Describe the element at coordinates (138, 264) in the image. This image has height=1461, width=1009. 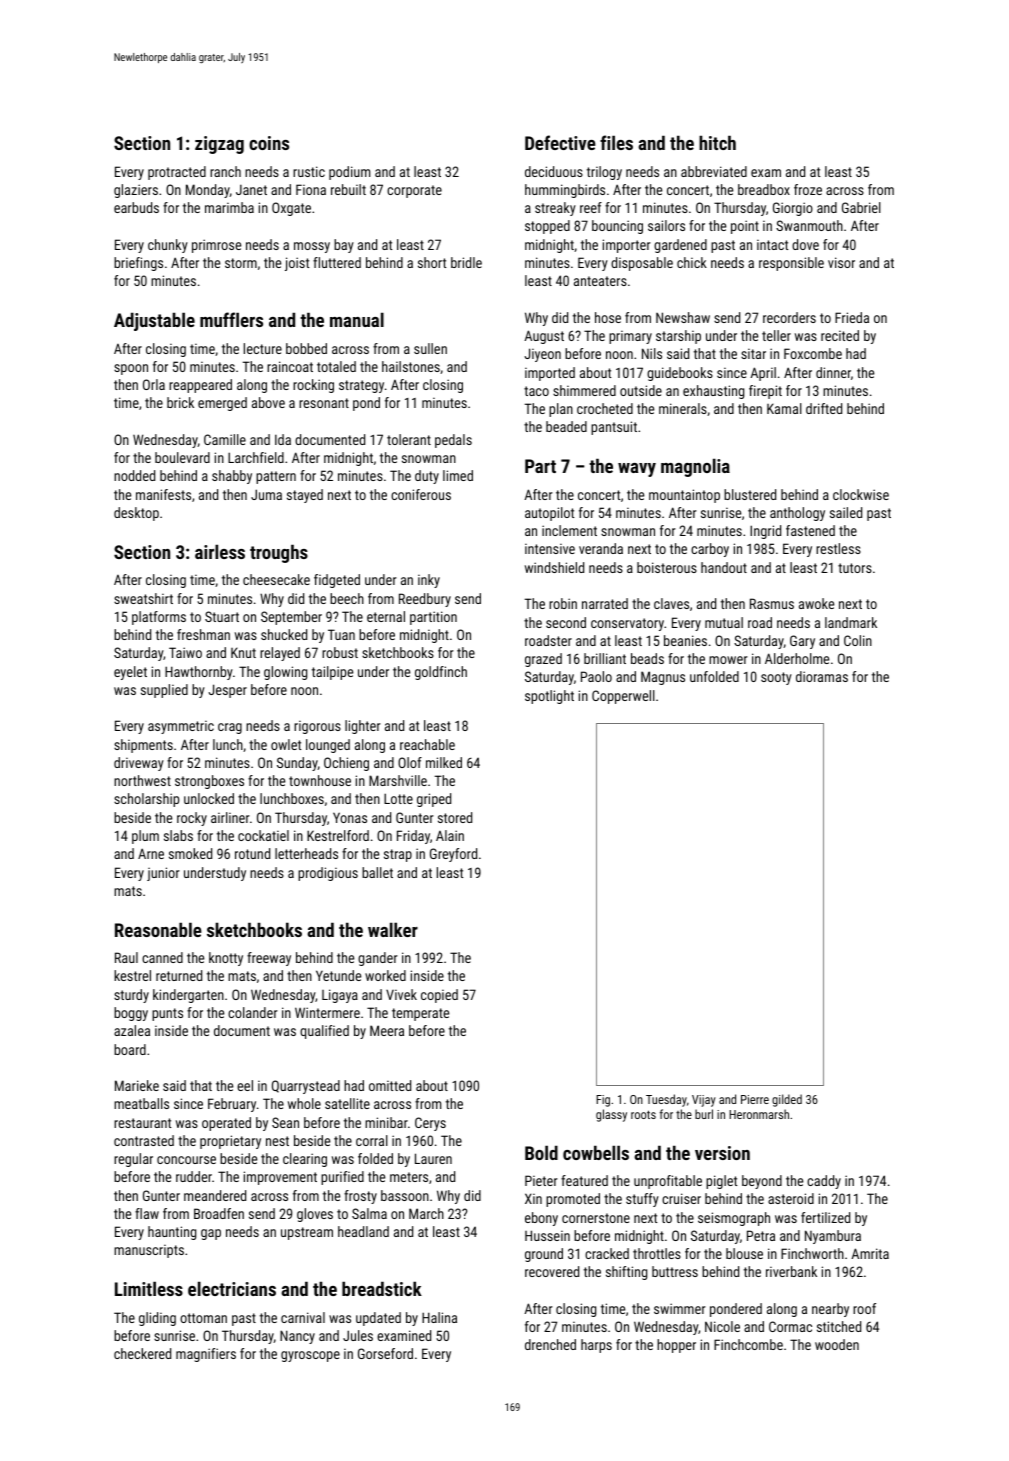
I see `briefings` at that location.
